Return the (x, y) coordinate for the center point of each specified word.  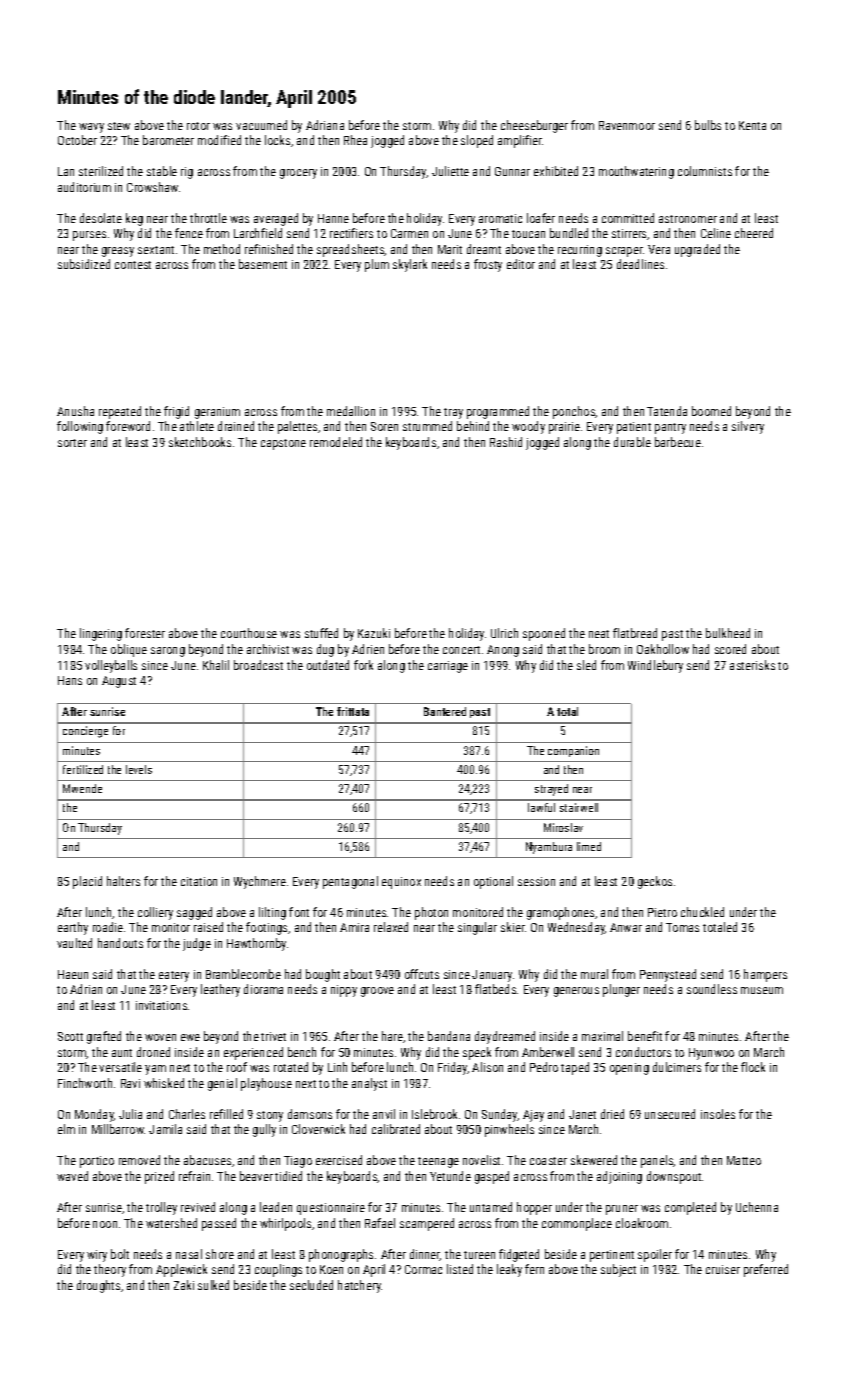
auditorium (84, 187)
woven (160, 1037)
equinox (401, 883)
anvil (384, 1114)
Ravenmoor (627, 125)
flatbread (635, 633)
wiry (97, 1256)
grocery (298, 174)
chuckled (702, 912)
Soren (384, 426)
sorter (72, 443)
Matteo (744, 1160)
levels (139, 769)
